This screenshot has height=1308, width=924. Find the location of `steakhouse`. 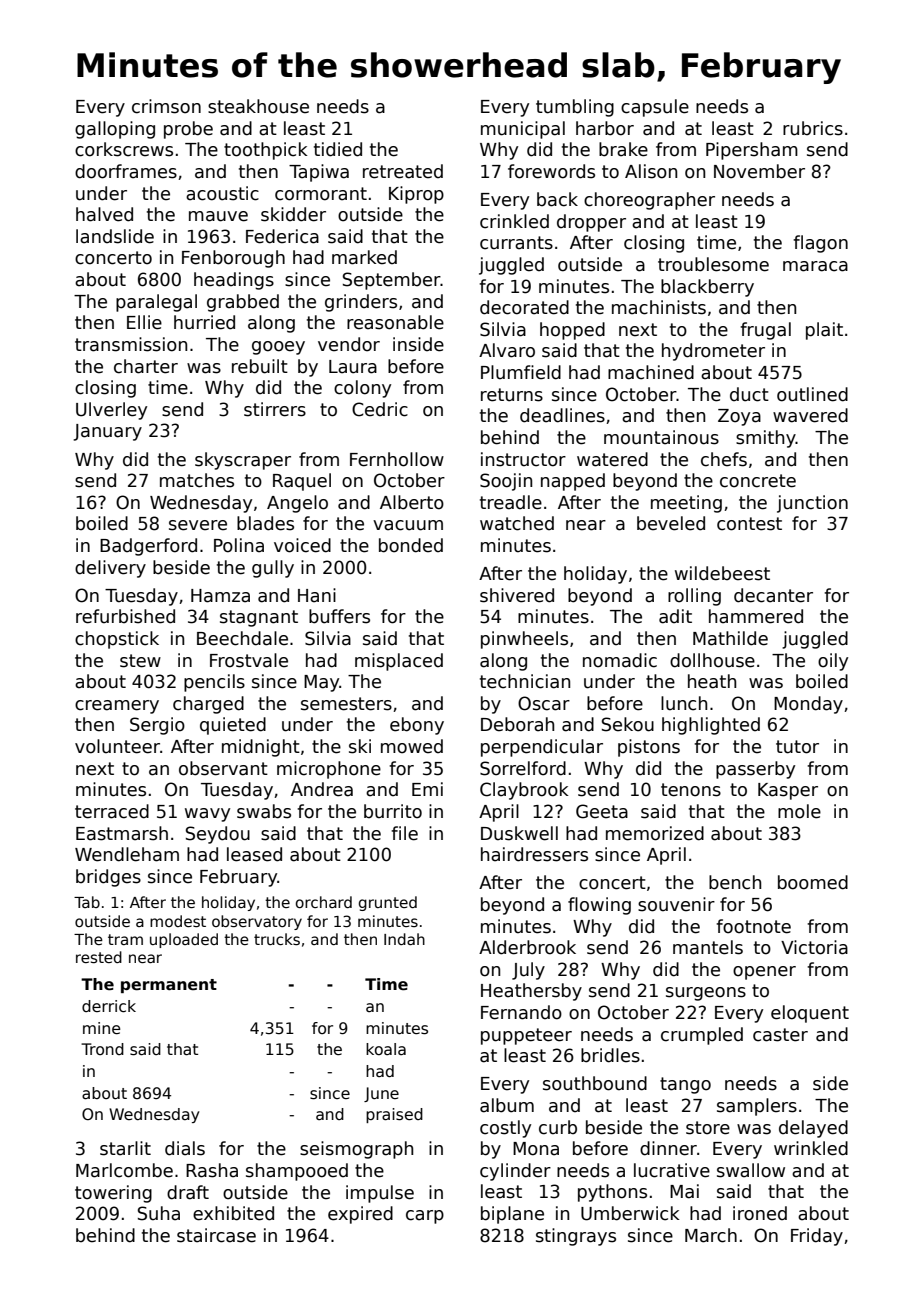

steakhouse is located at coordinates (258, 106).
